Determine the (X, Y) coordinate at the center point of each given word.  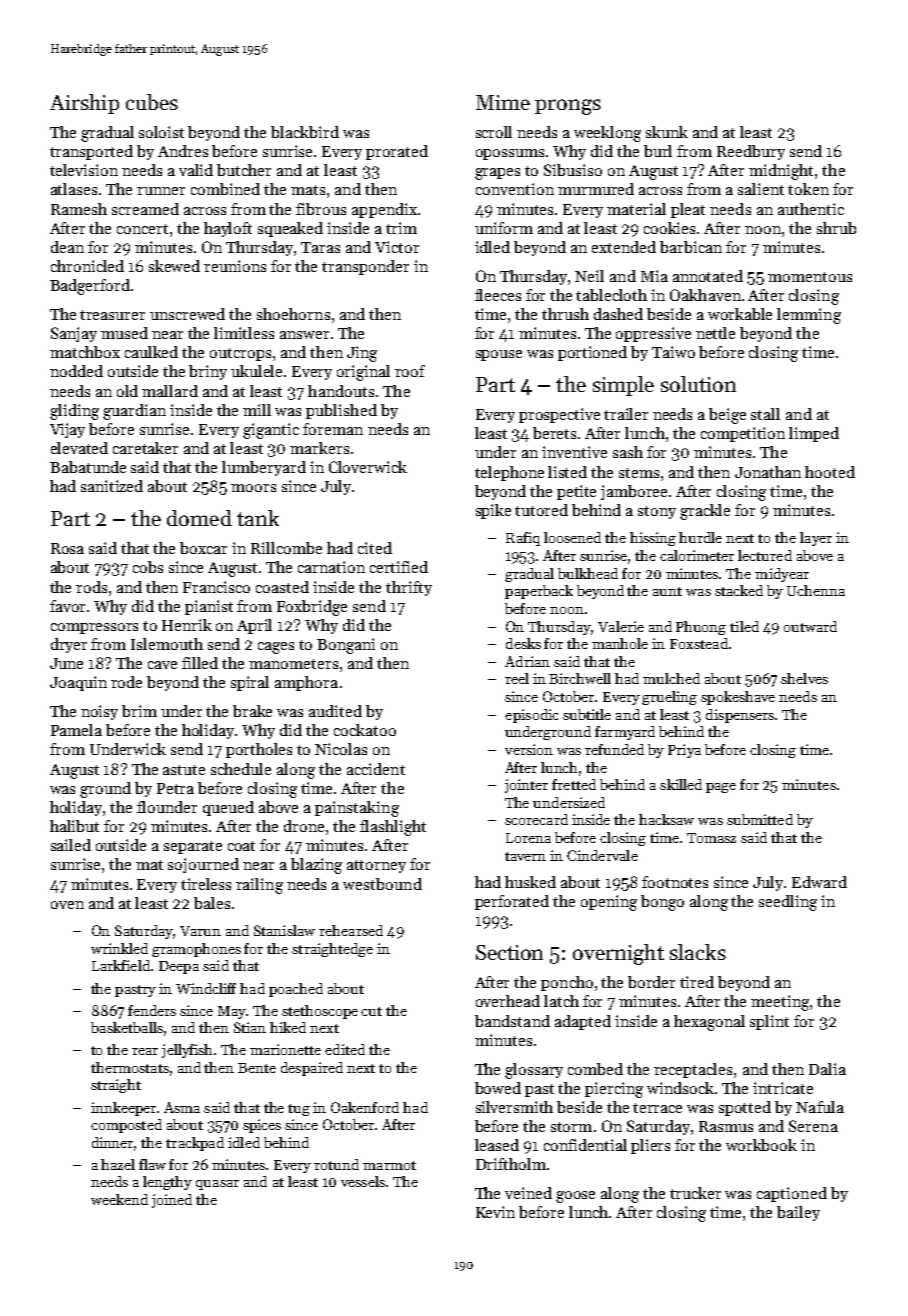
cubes (152, 102)
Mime (503, 102)
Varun (200, 931)
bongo (662, 903)
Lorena (528, 838)
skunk (667, 132)
